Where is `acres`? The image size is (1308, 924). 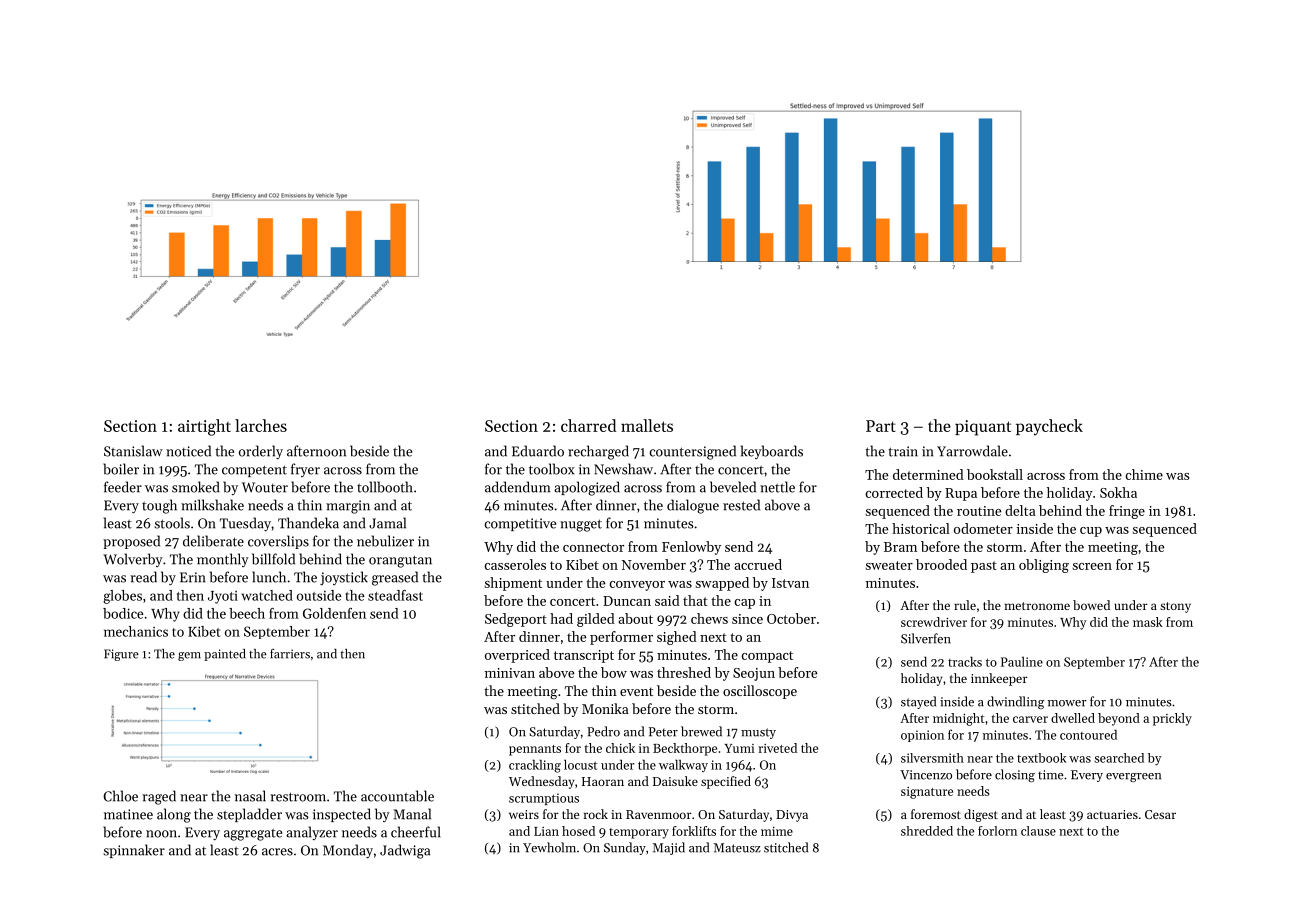
acres is located at coordinates (277, 852).
